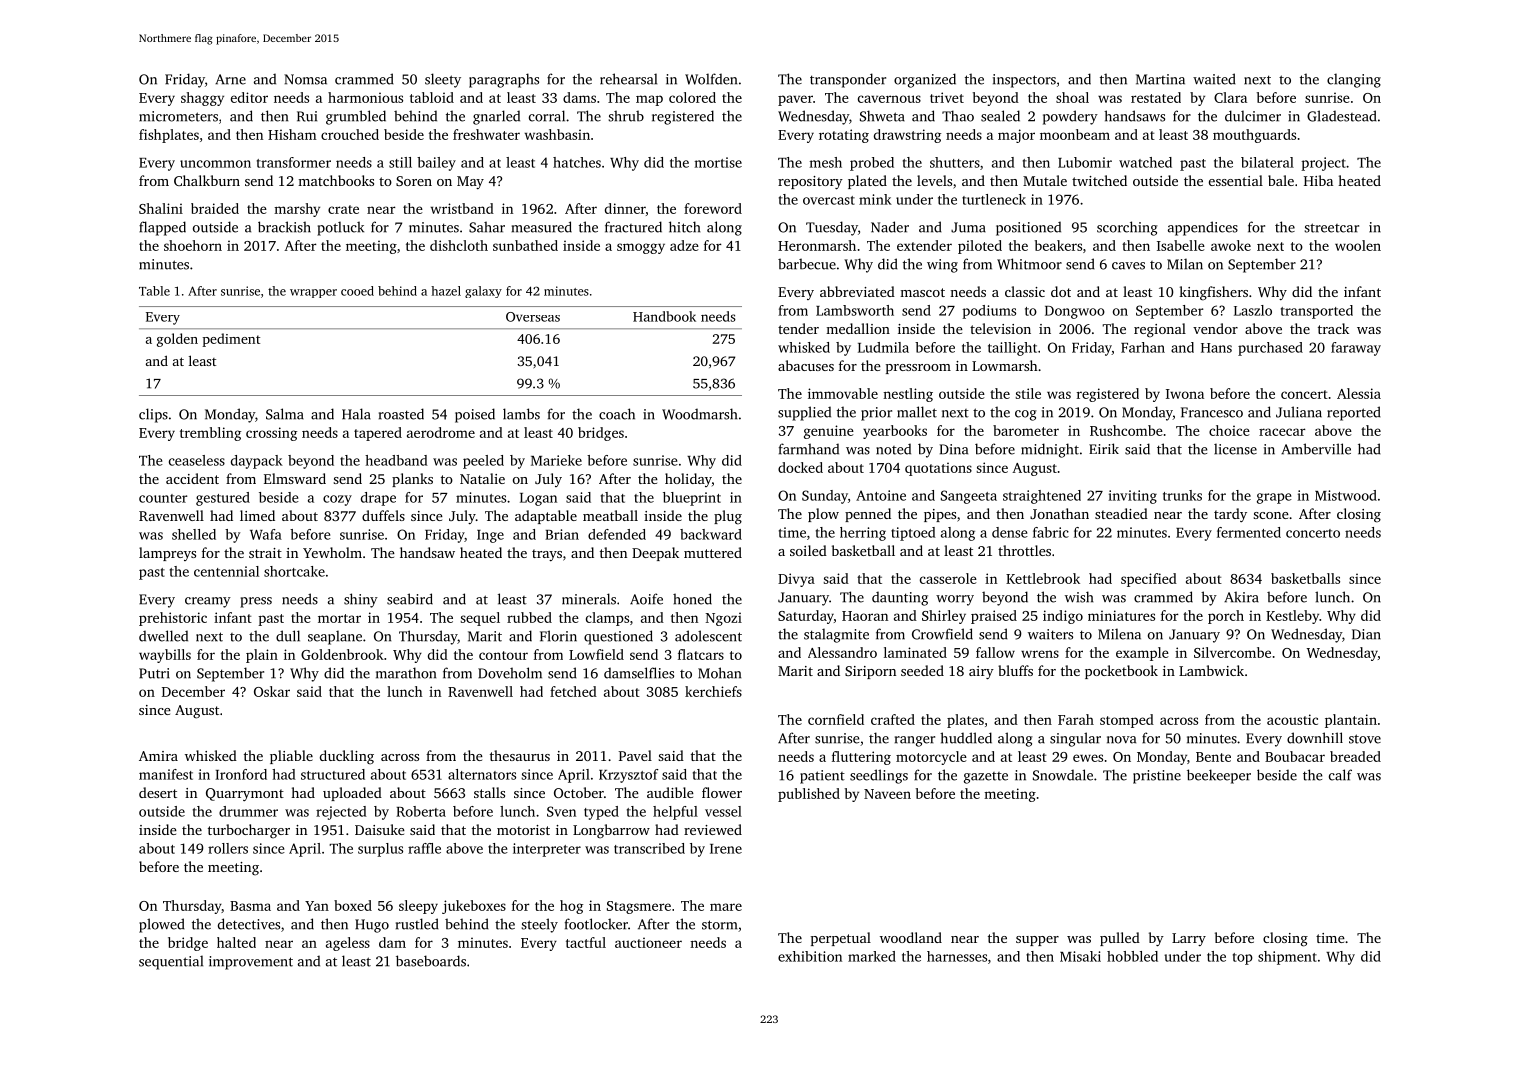  What do you see at coordinates (305, 79) in the document?
I see `Nomsa` at bounding box center [305, 79].
